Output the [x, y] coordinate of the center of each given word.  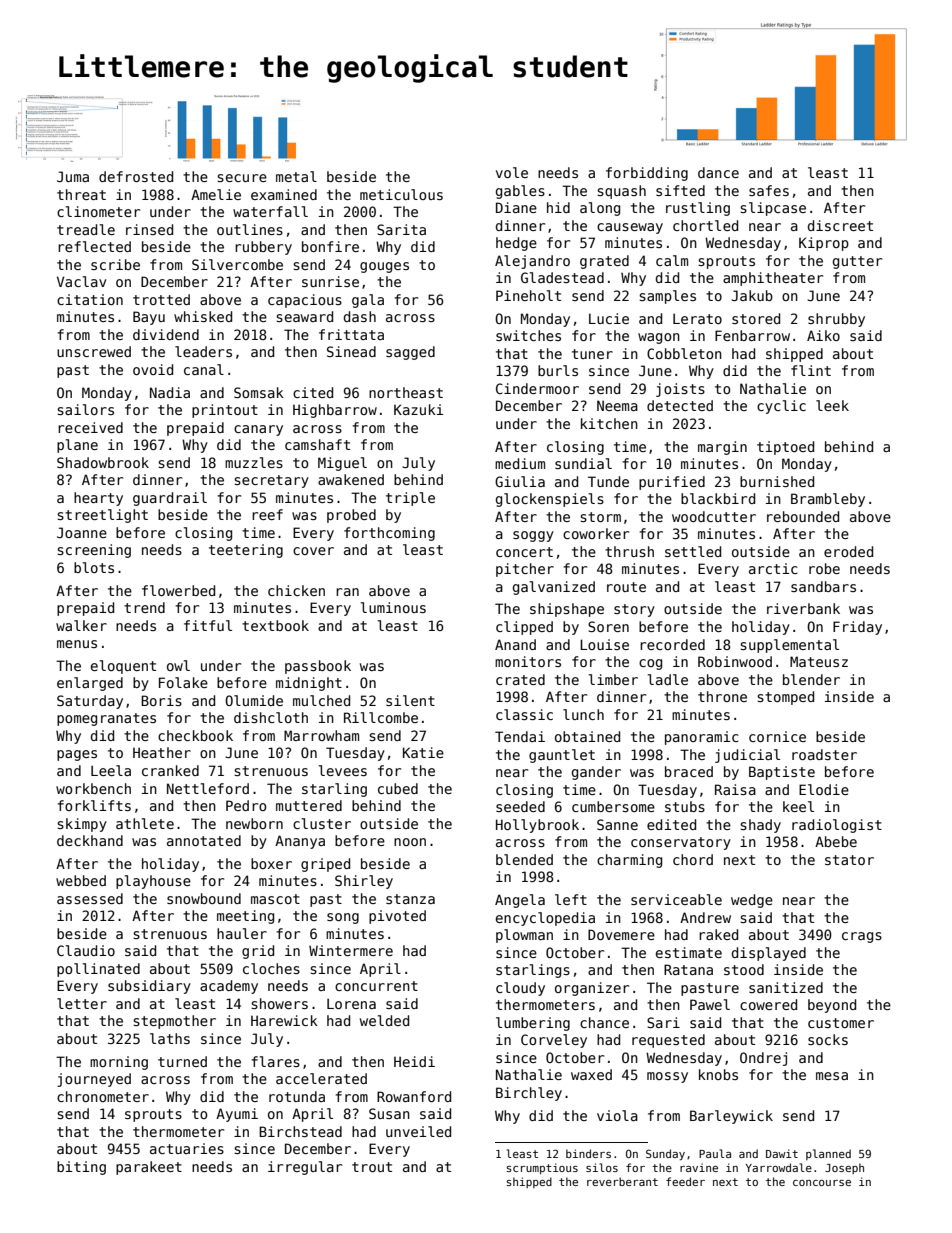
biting [81, 1168]
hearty [98, 499]
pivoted [397, 917]
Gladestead [562, 277]
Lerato [697, 318]
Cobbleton [684, 353]
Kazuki [418, 409]
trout [372, 1167]
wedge [752, 901]
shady [760, 826]
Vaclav [81, 281]
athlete [145, 823]
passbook [318, 667]
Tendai [520, 736]
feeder [685, 1181]
